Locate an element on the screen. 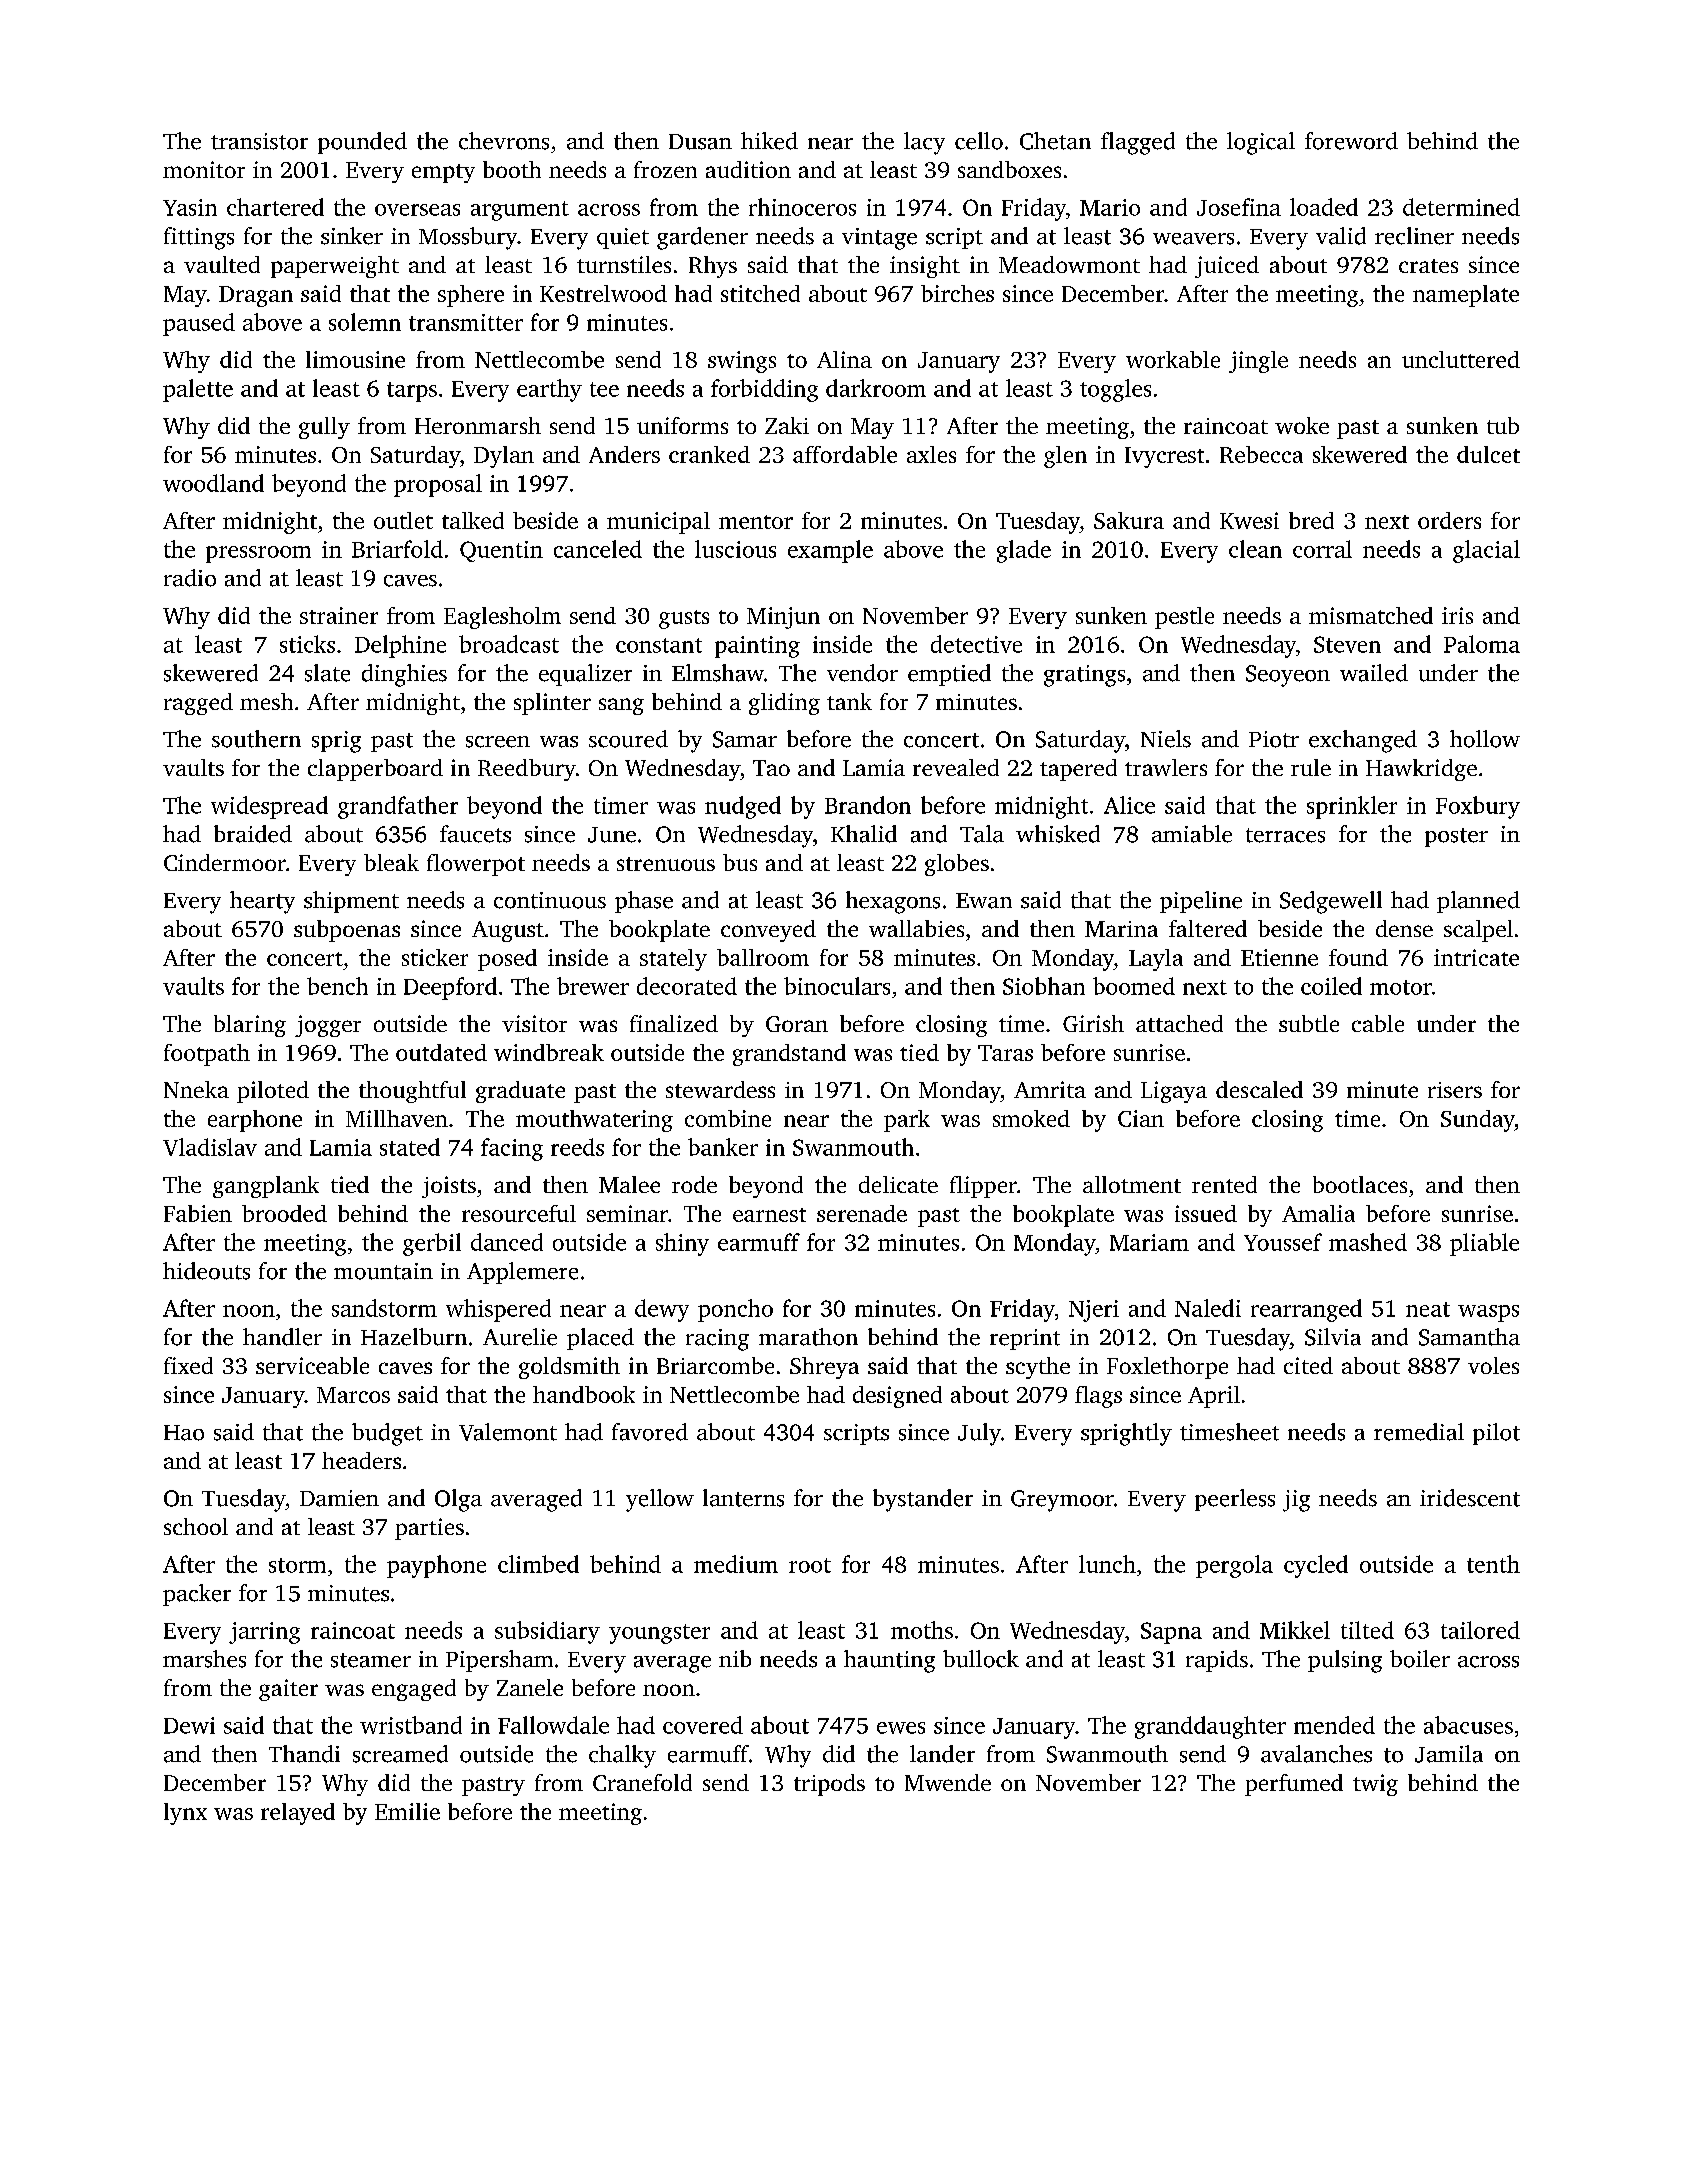 The width and height of the screenshot is (1683, 2178). attached is located at coordinates (1179, 1023).
